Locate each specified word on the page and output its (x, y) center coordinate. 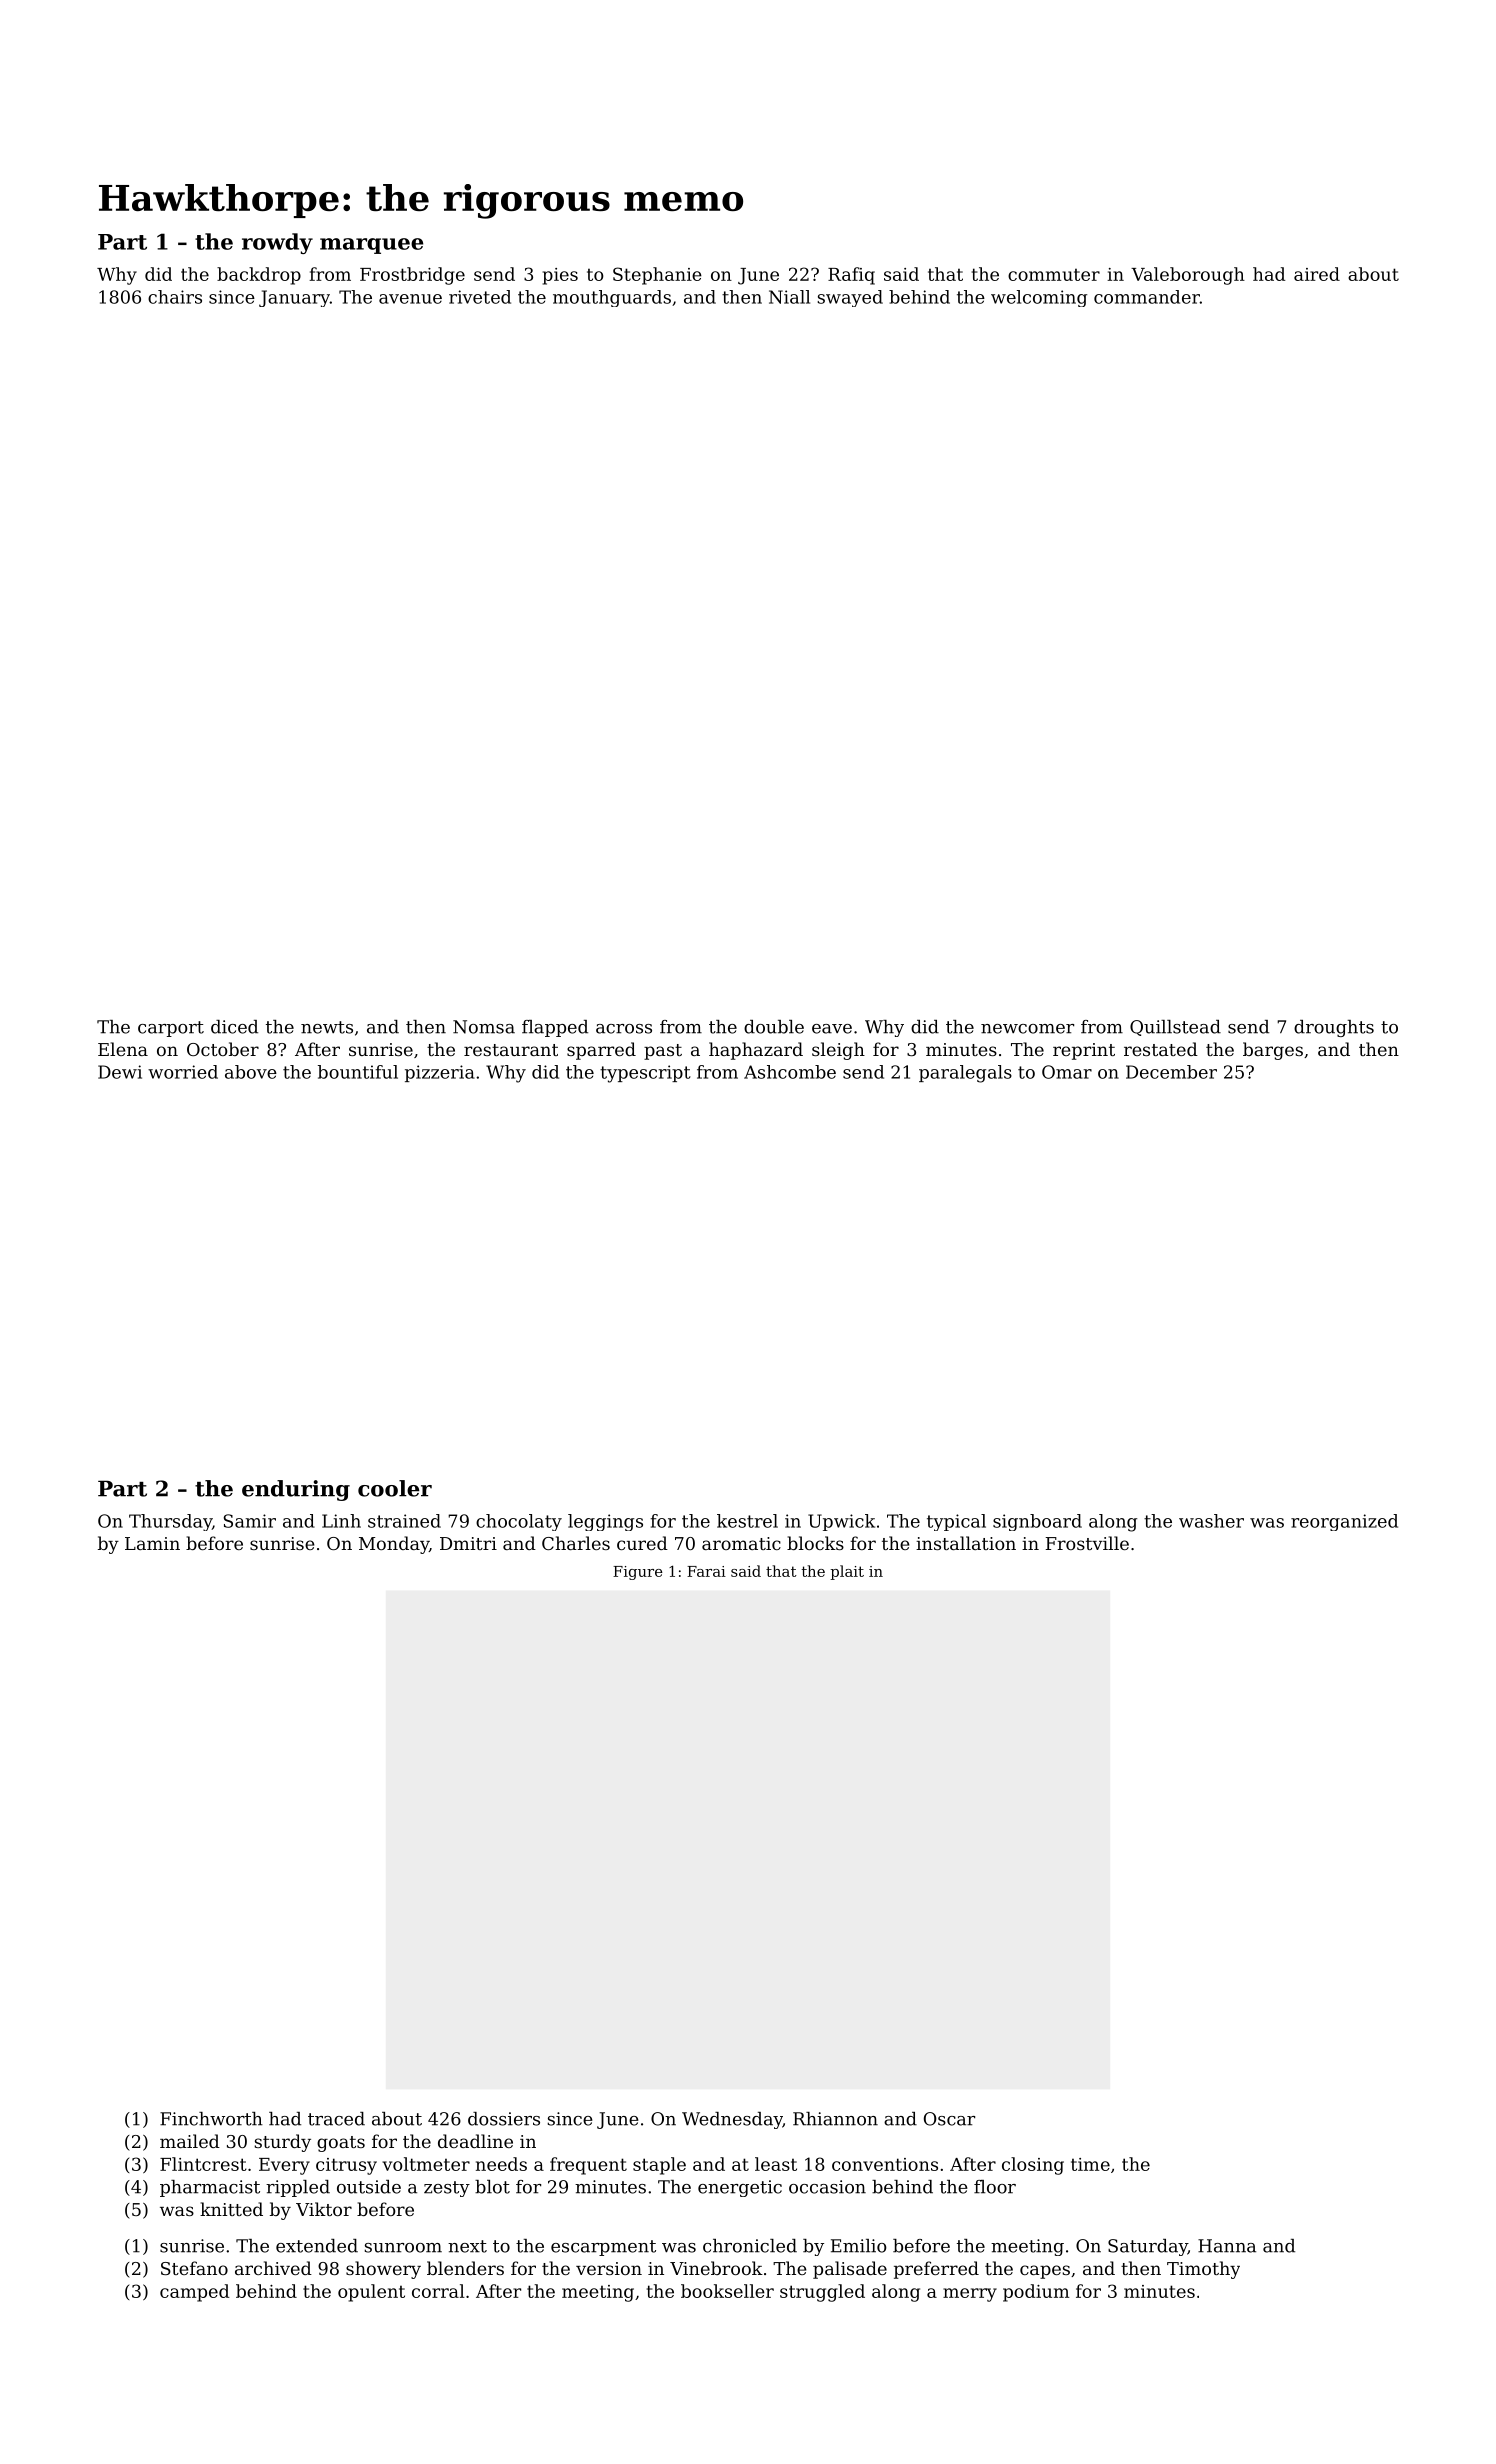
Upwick (841, 1522)
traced (336, 2119)
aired (1317, 274)
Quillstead (1175, 1028)
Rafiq (851, 276)
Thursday (170, 1522)
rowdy (277, 243)
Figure (637, 1573)
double (774, 1027)
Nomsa (484, 1027)
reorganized (1344, 1522)
